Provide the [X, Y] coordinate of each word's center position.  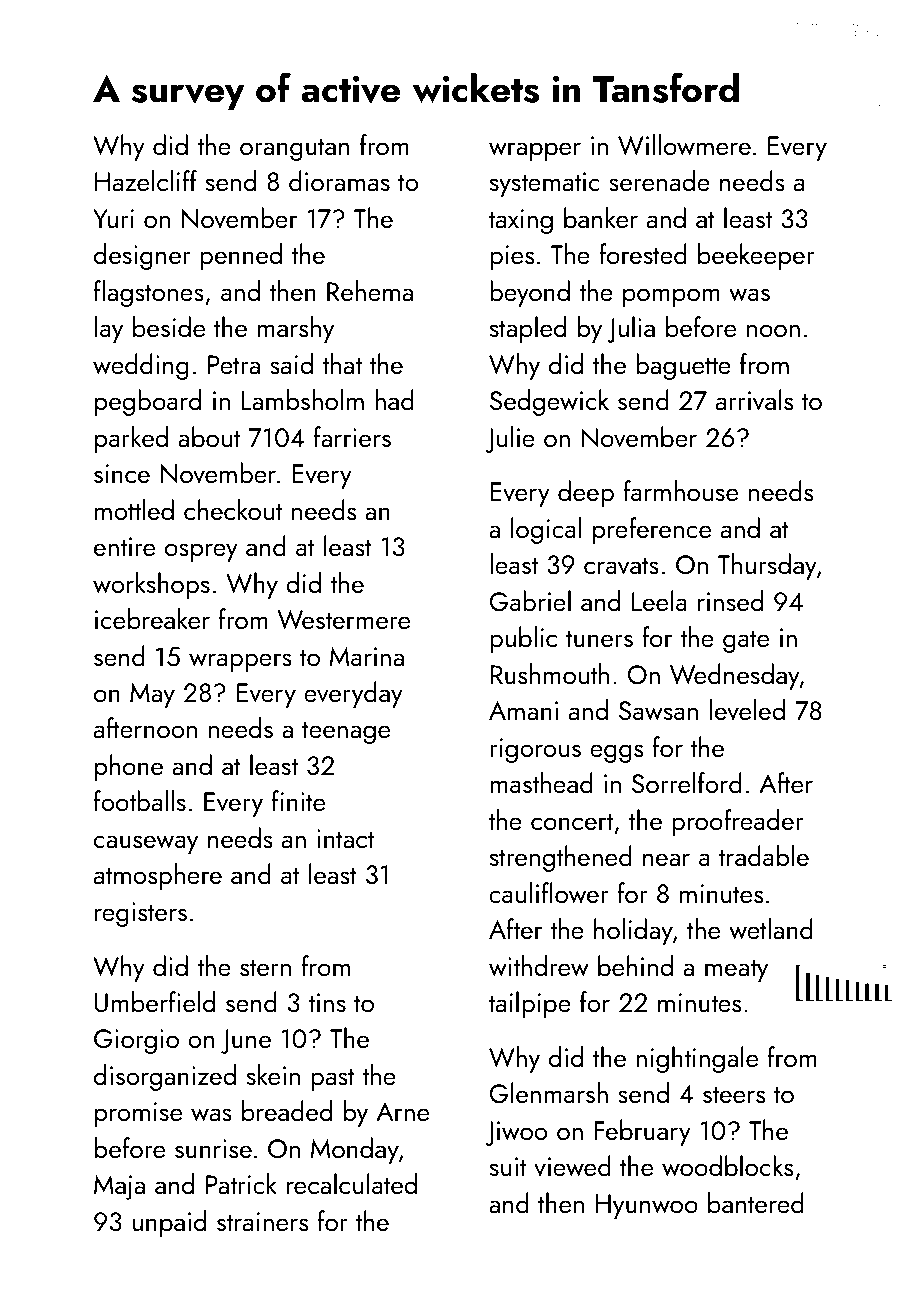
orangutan [294, 149]
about [209, 436]
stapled [528, 329]
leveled [747, 709]
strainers [262, 1221]
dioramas [339, 180]
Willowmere [684, 145]
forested [643, 253]
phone [129, 767]
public [523, 639]
